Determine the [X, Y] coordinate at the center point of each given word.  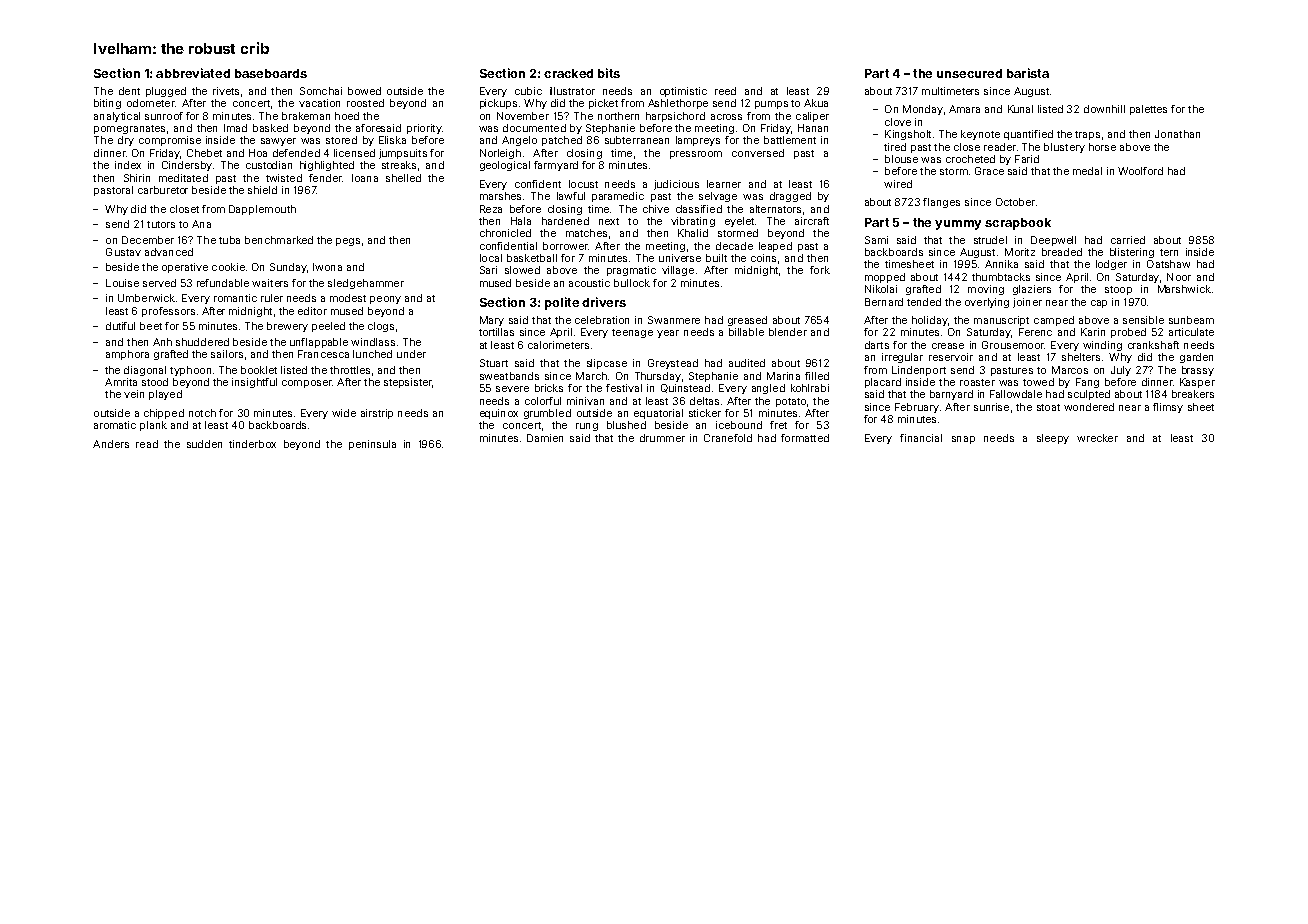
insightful [254, 383]
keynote [980, 135]
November [523, 116]
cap [1099, 304]
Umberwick [146, 298]
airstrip [377, 414]
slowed [522, 270]
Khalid [693, 233]
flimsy [1168, 408]
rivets [226, 91]
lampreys [698, 141]
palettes [1148, 110]
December [148, 240]
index [128, 165]
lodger [1111, 265]
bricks [549, 388]
